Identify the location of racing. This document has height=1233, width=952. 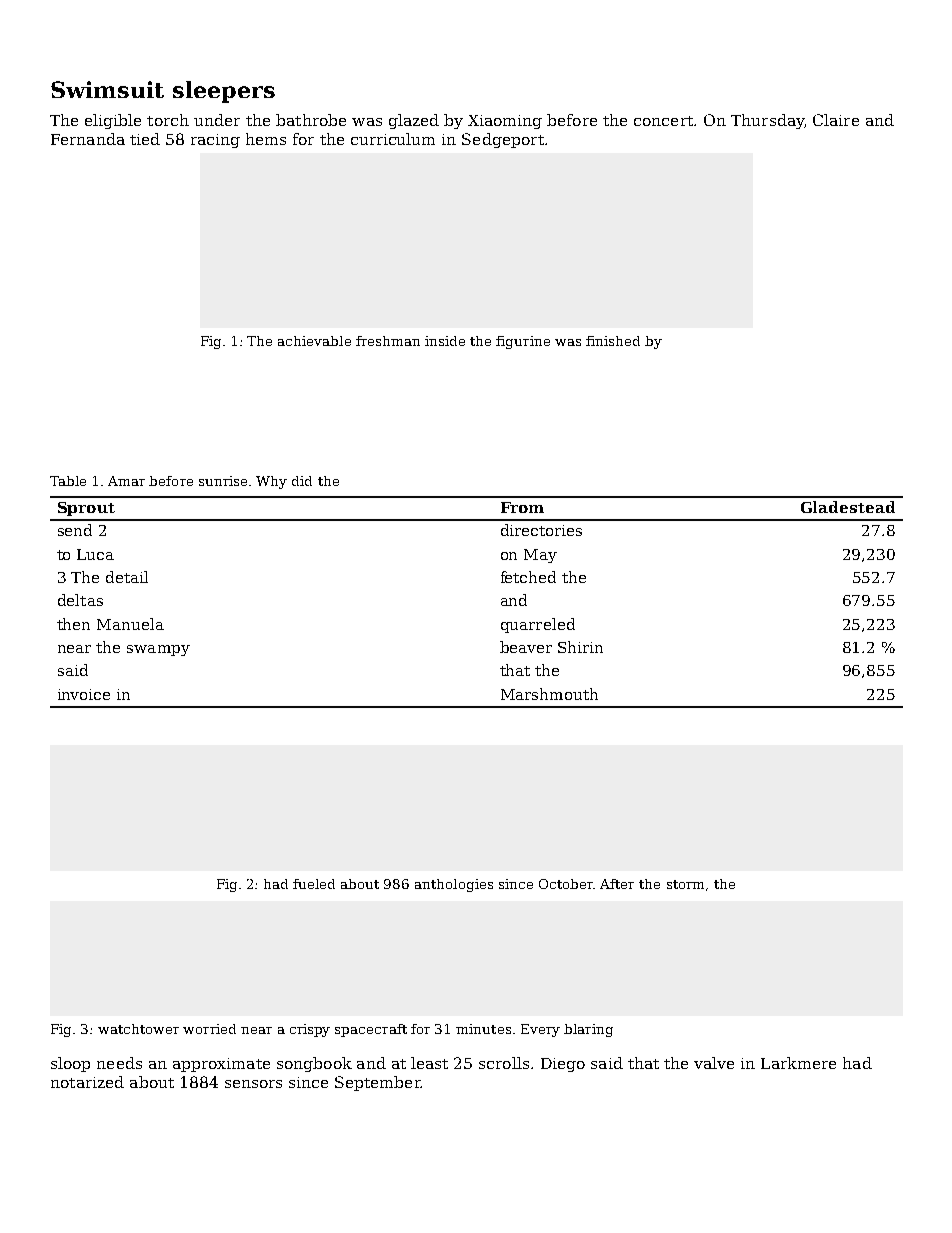
(215, 141).
